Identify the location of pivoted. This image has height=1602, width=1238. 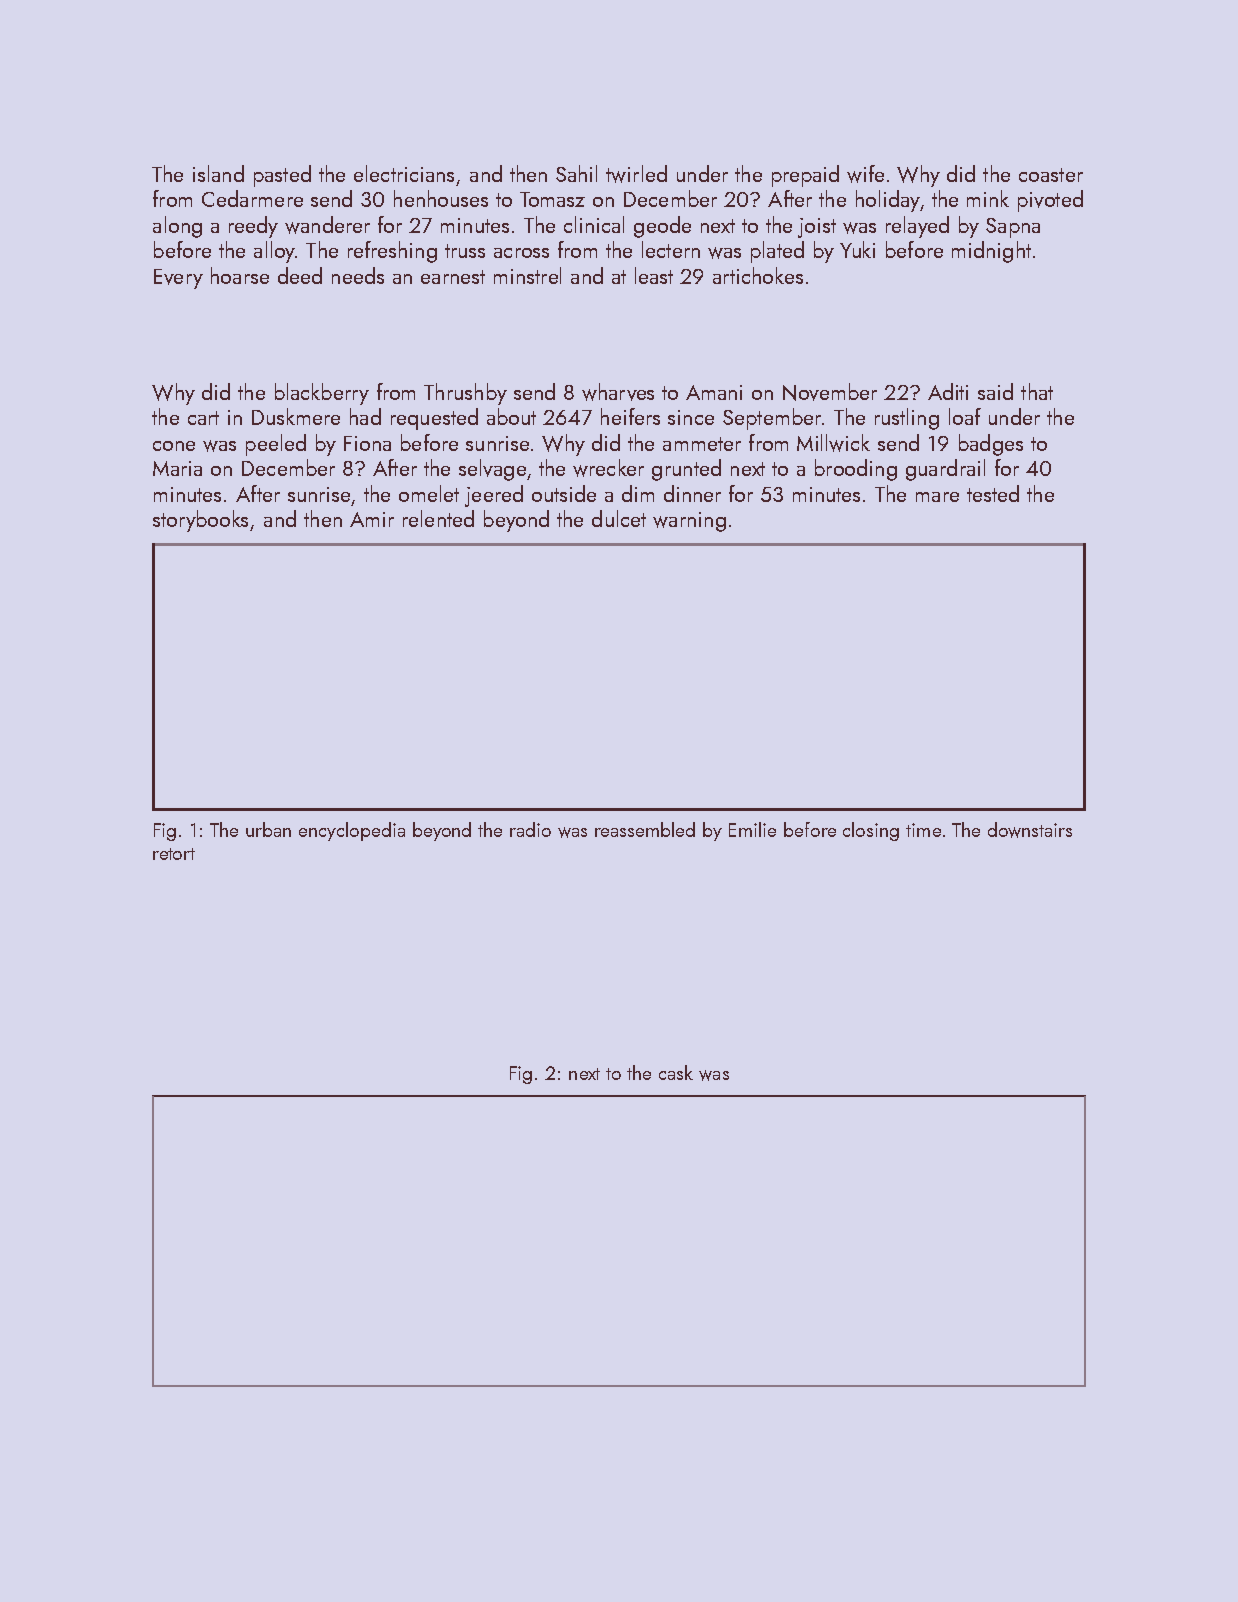
(1050, 201).
